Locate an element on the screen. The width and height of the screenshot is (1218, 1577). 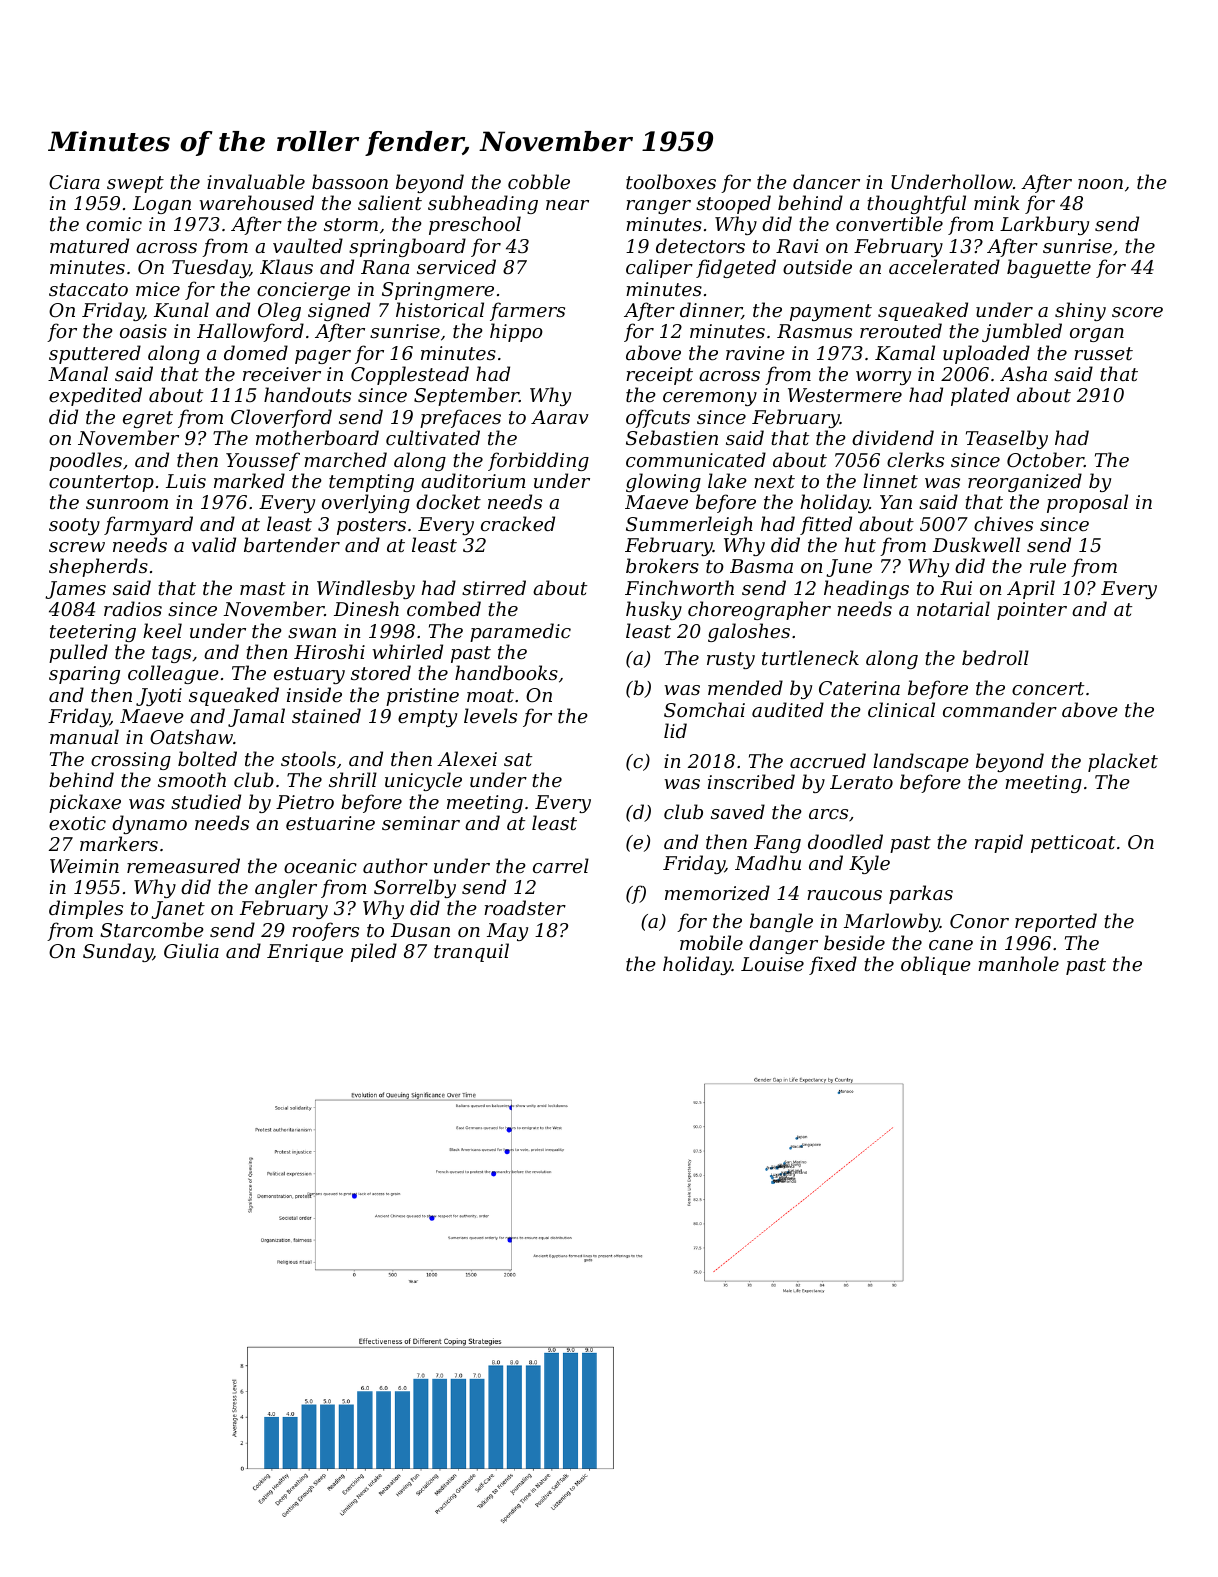
crossing is located at coordinates (131, 761).
